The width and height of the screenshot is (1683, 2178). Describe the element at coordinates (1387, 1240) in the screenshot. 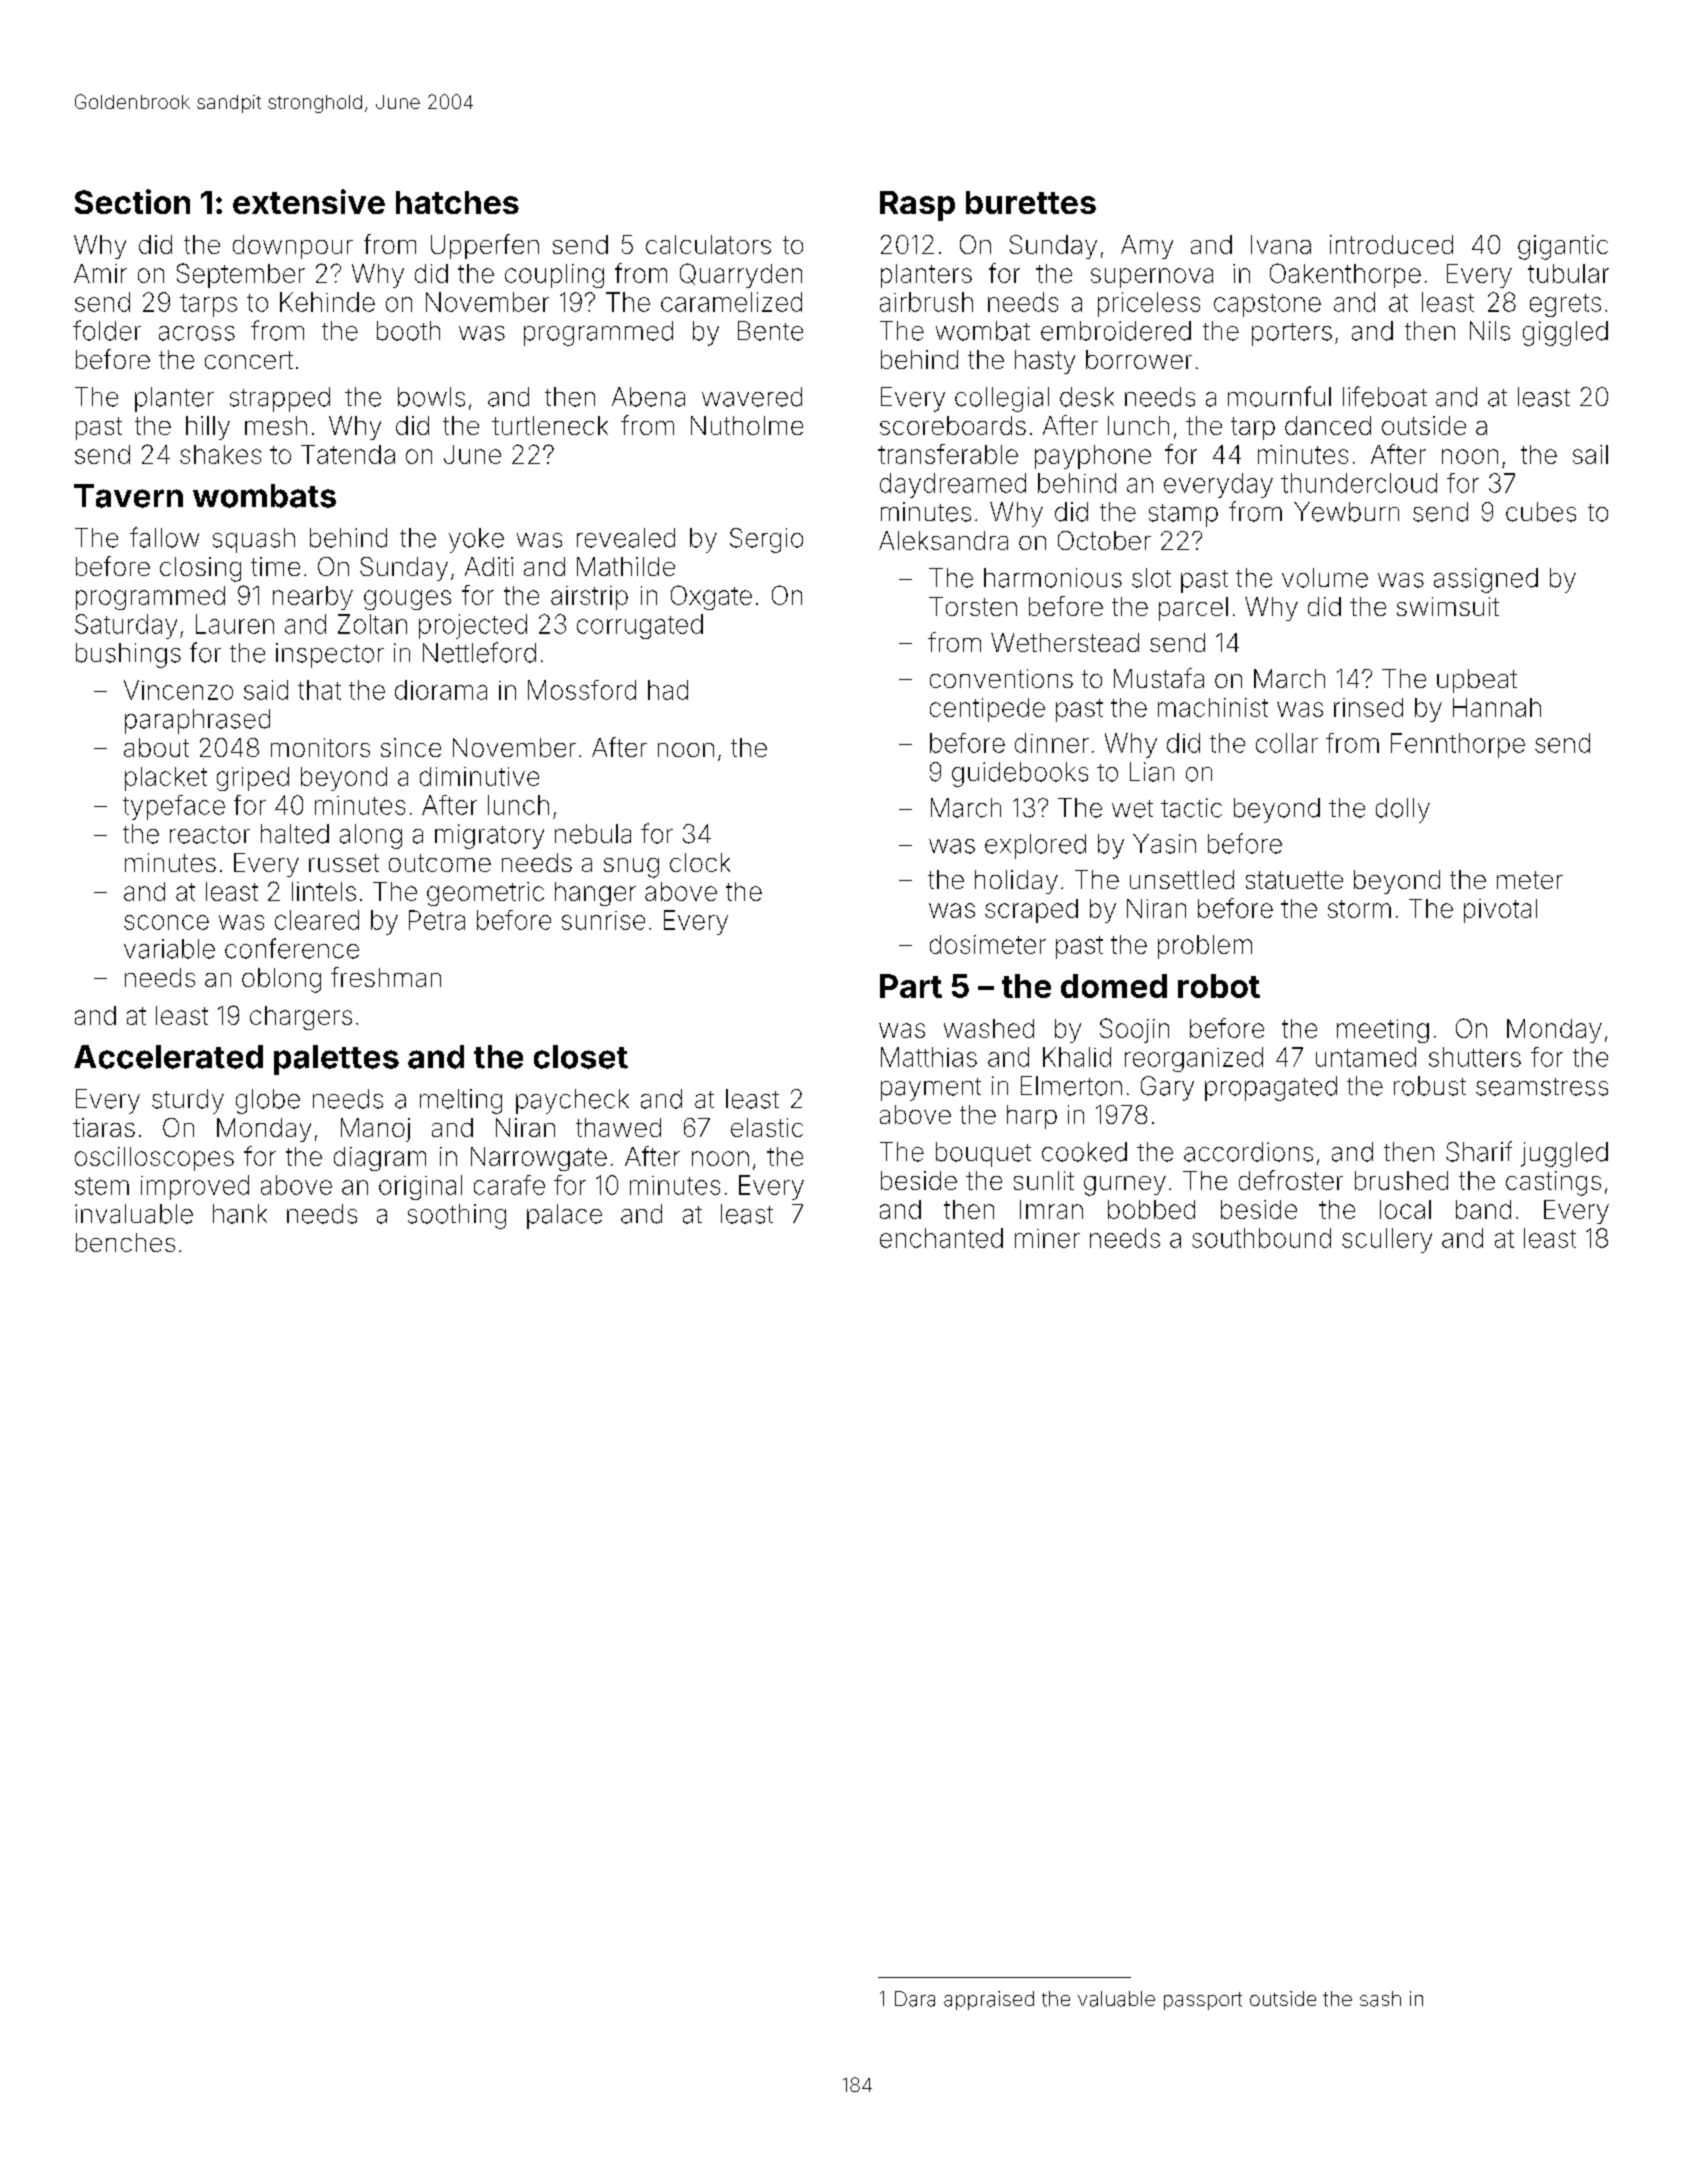

I see `scullery` at that location.
